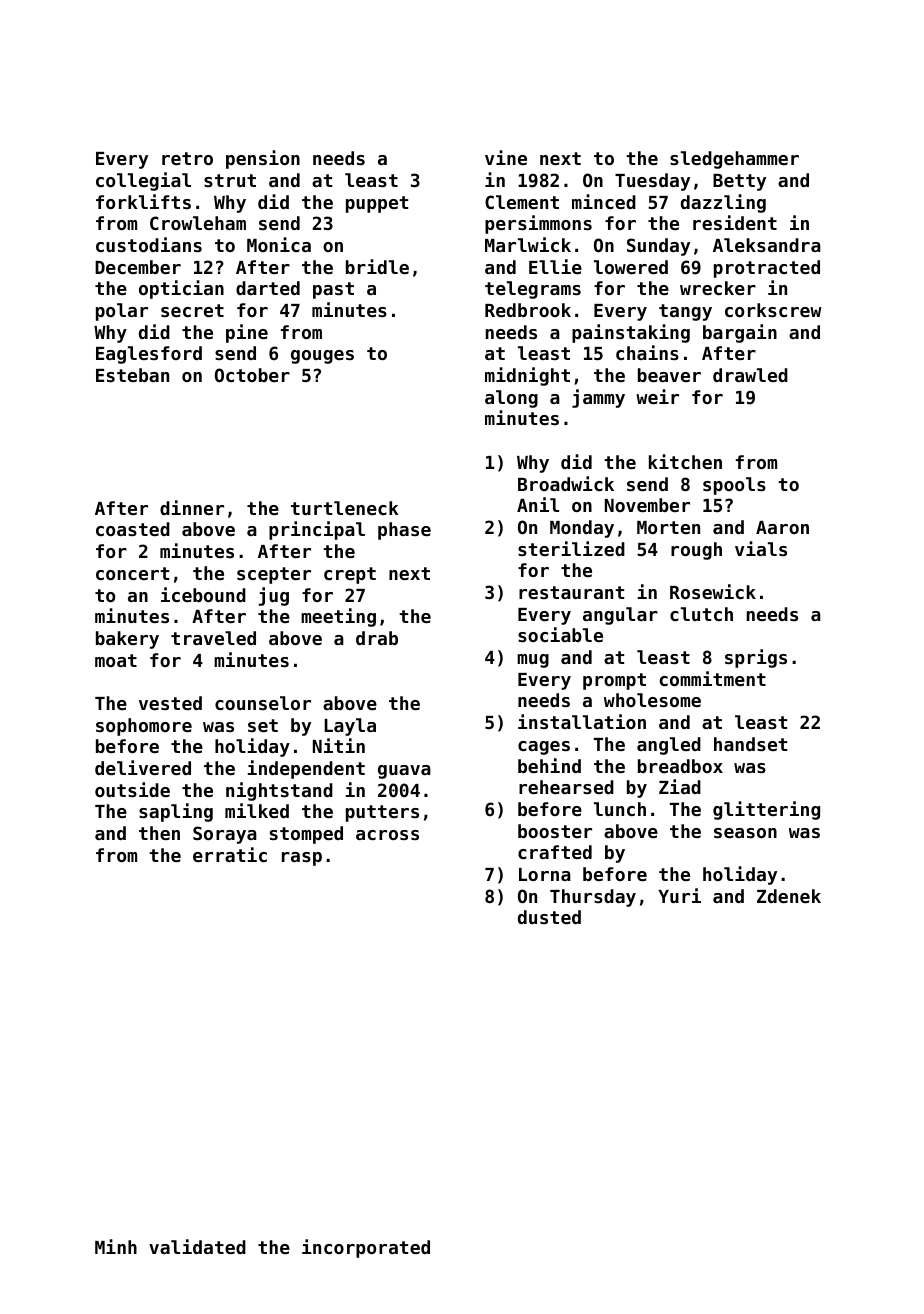 The width and height of the document is (924, 1314). I want to click on cages, so click(544, 748).
